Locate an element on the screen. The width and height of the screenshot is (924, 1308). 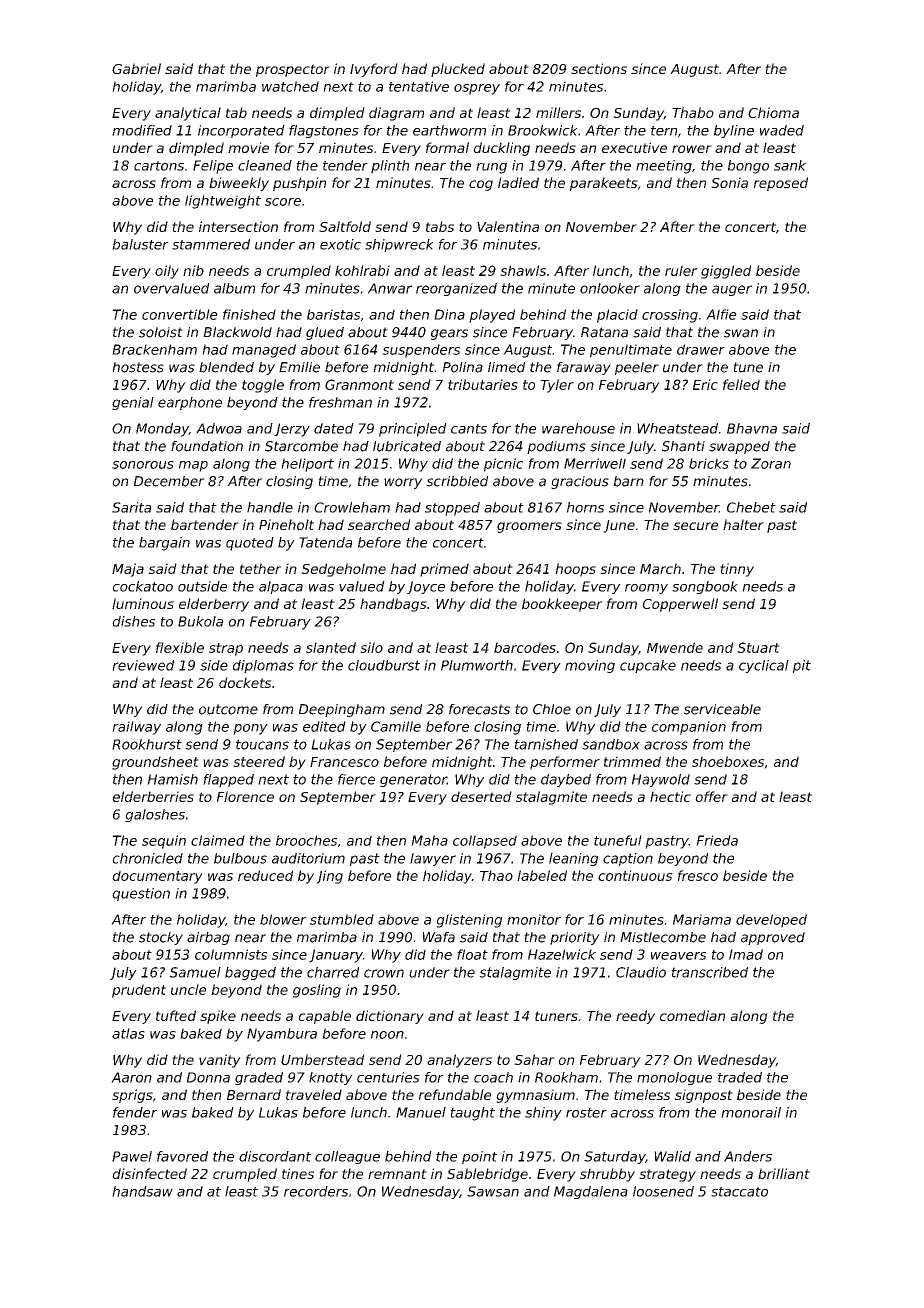
oily is located at coordinates (167, 272).
